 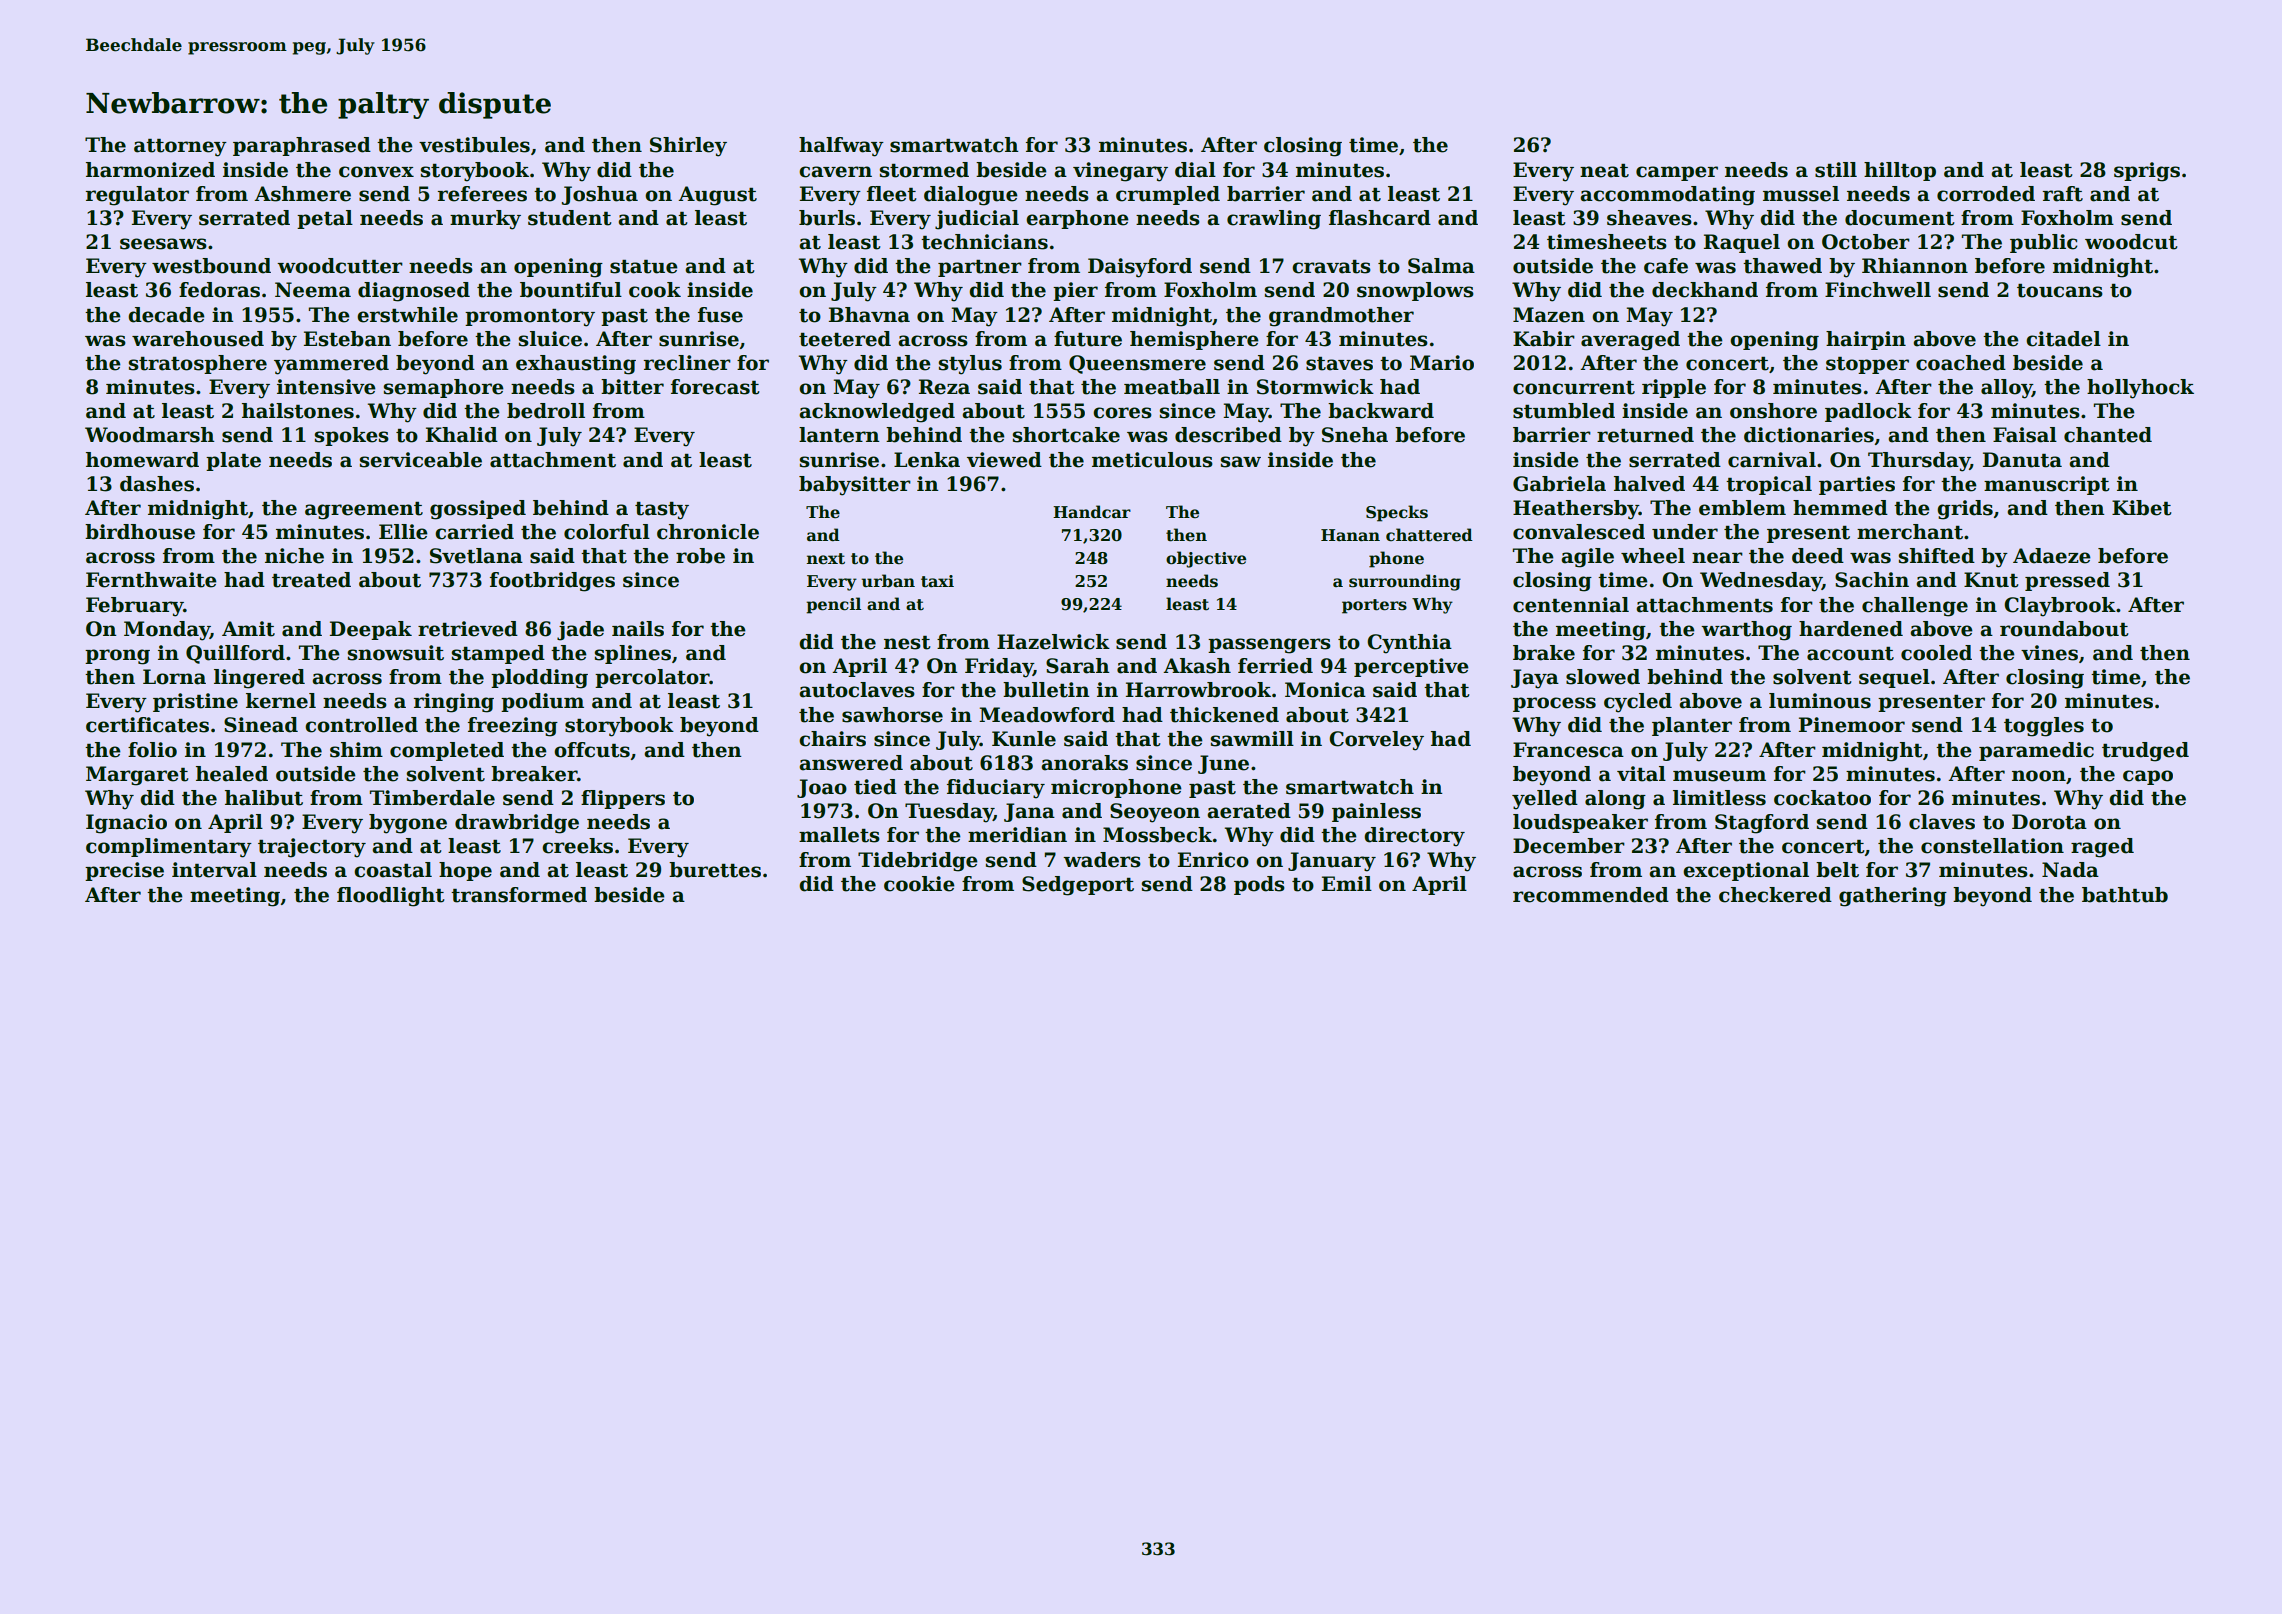 I want to click on sawhorse, so click(x=892, y=715).
